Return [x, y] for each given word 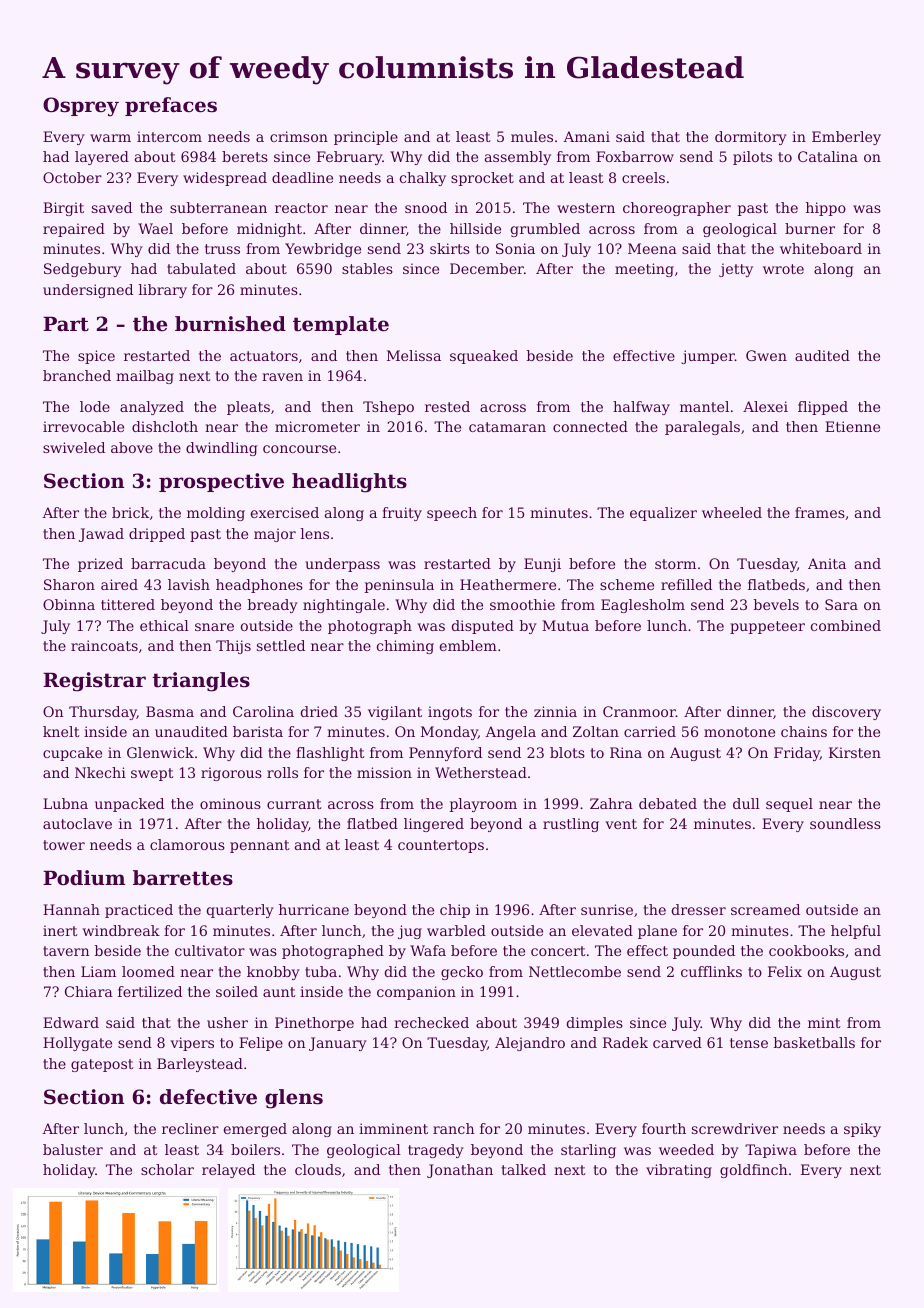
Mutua [565, 625]
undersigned [88, 291]
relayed [228, 1171]
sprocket [482, 179]
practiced [139, 911]
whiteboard [821, 248]
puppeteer [767, 627]
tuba [321, 971]
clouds [318, 1169]
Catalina [828, 156]
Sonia [515, 248]
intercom [169, 136]
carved [677, 1042]
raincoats [104, 645]
